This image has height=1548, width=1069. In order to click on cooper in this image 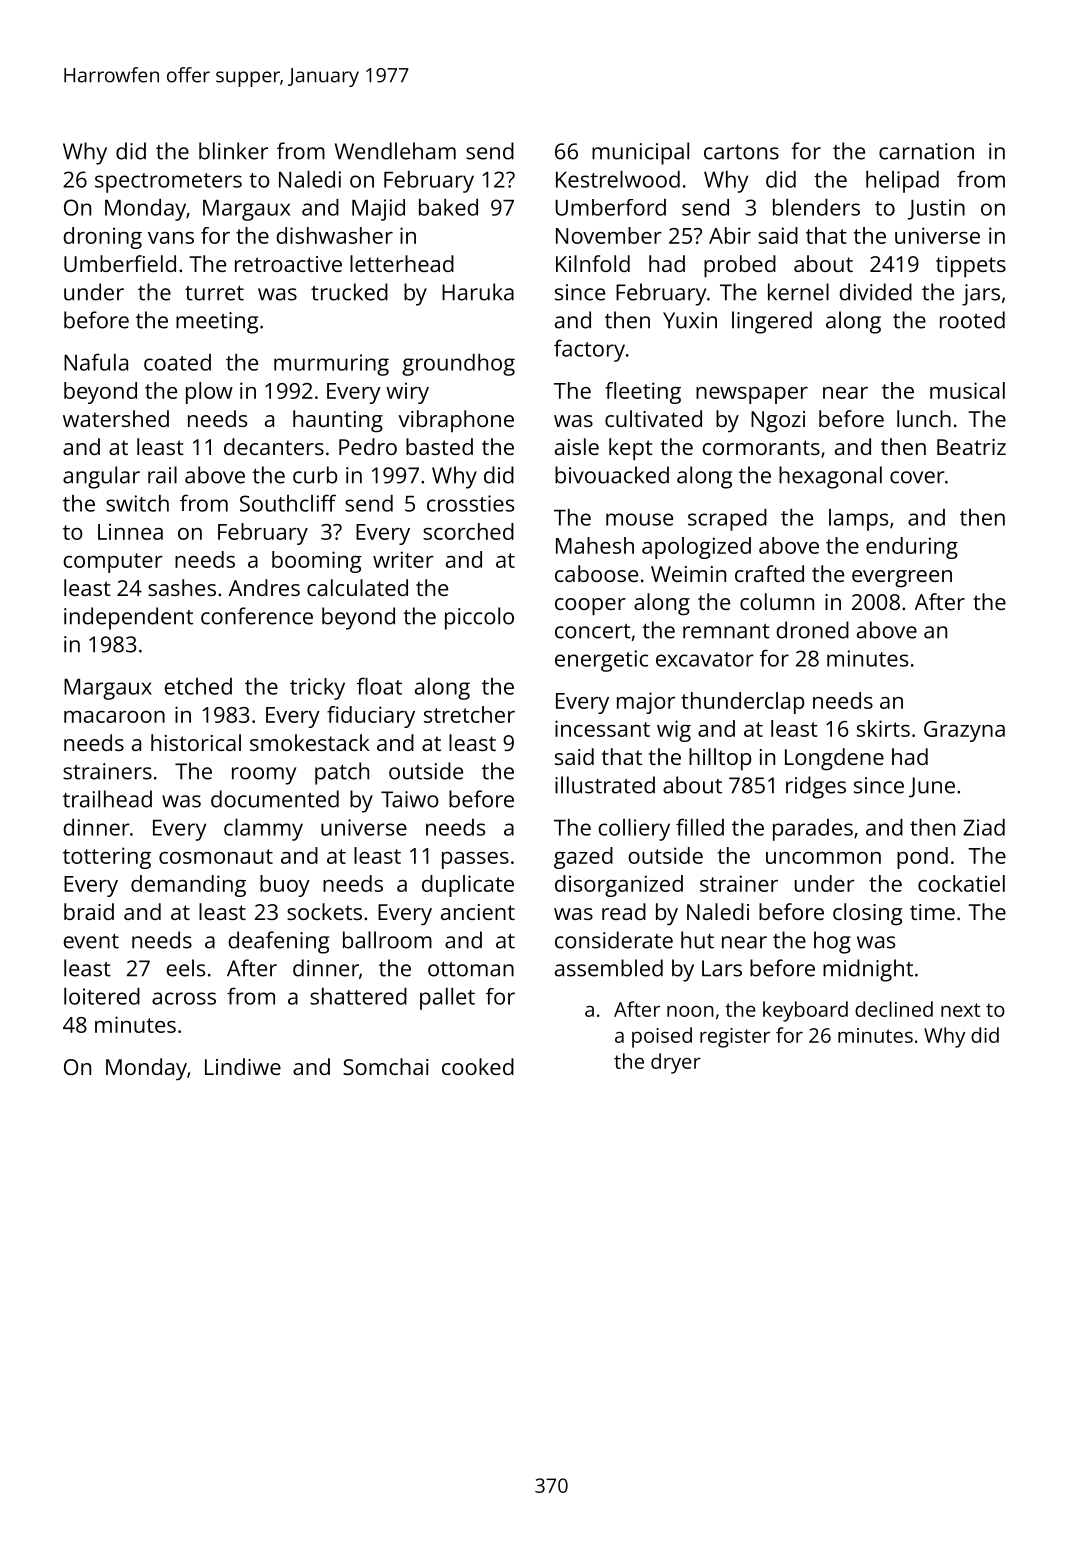, I will do `click(590, 607)`.
